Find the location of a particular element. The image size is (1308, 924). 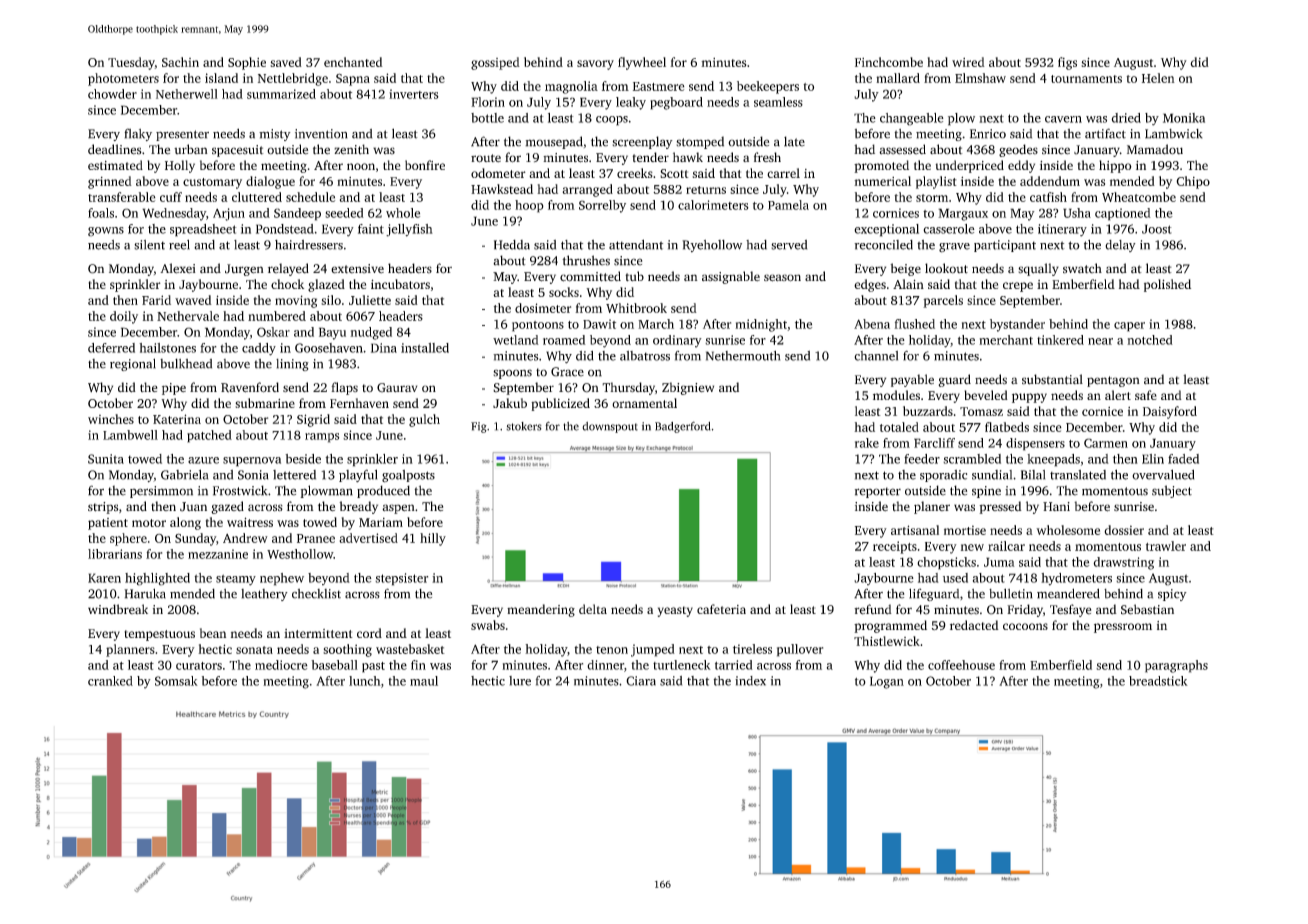

Dawit is located at coordinates (599, 324).
